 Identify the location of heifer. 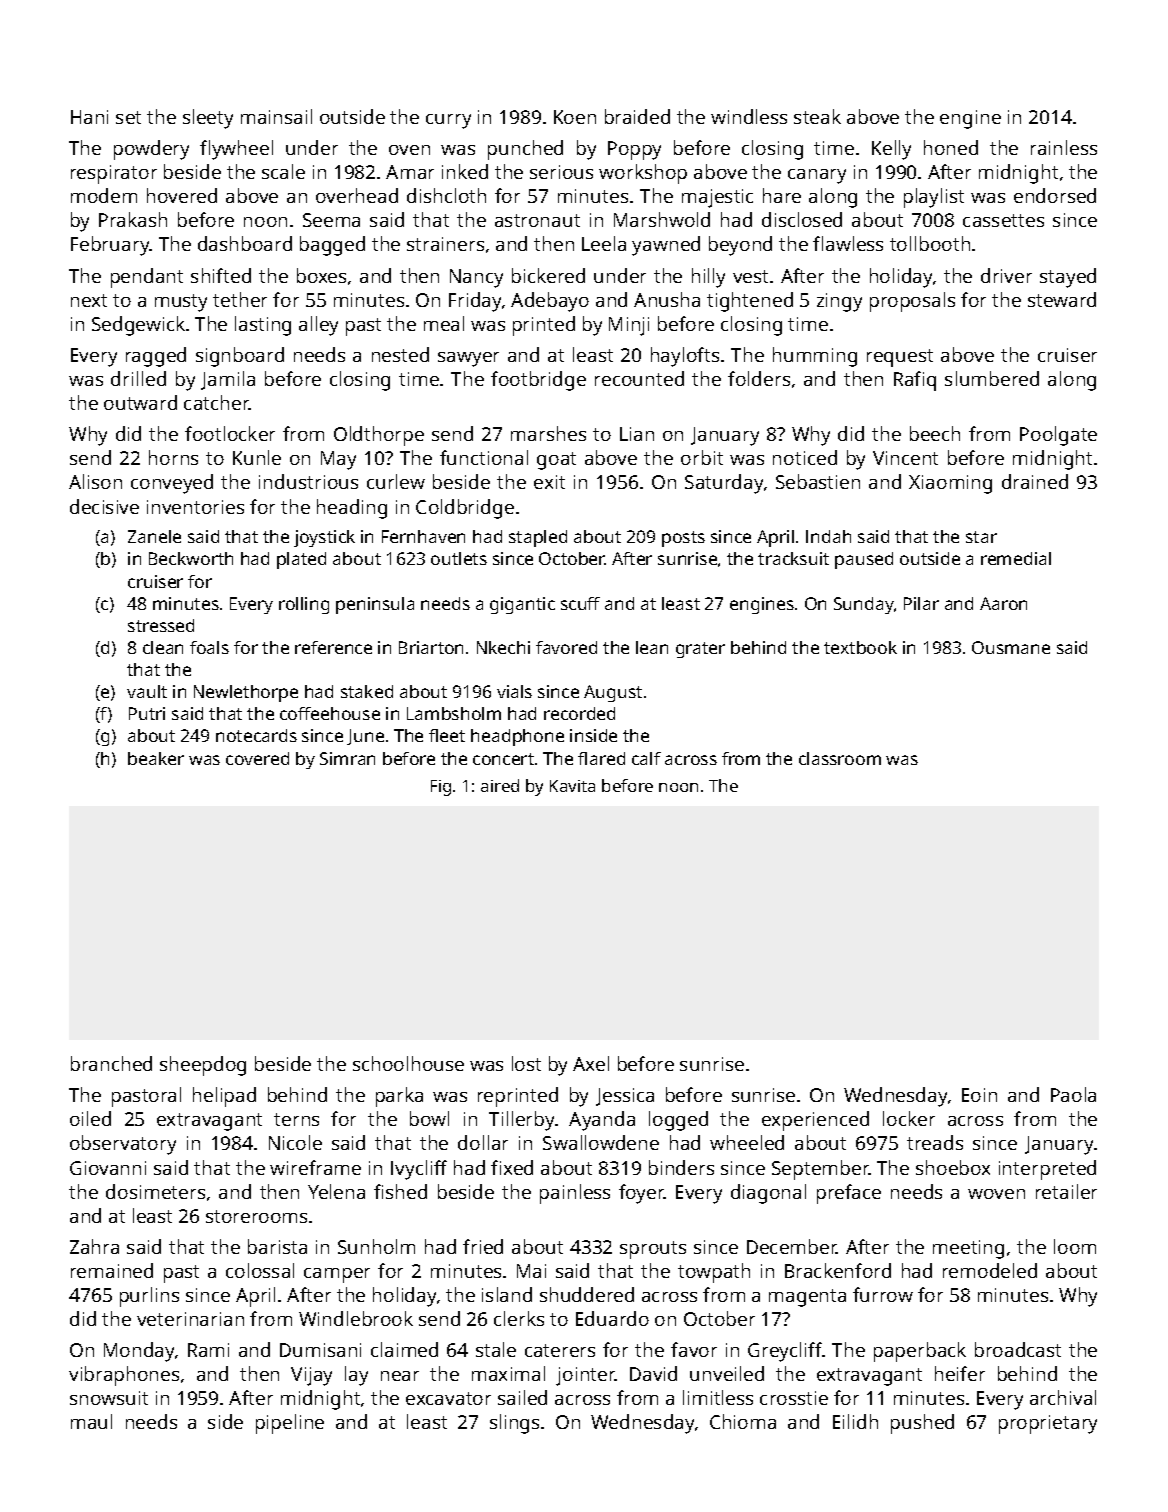
(960, 1373).
